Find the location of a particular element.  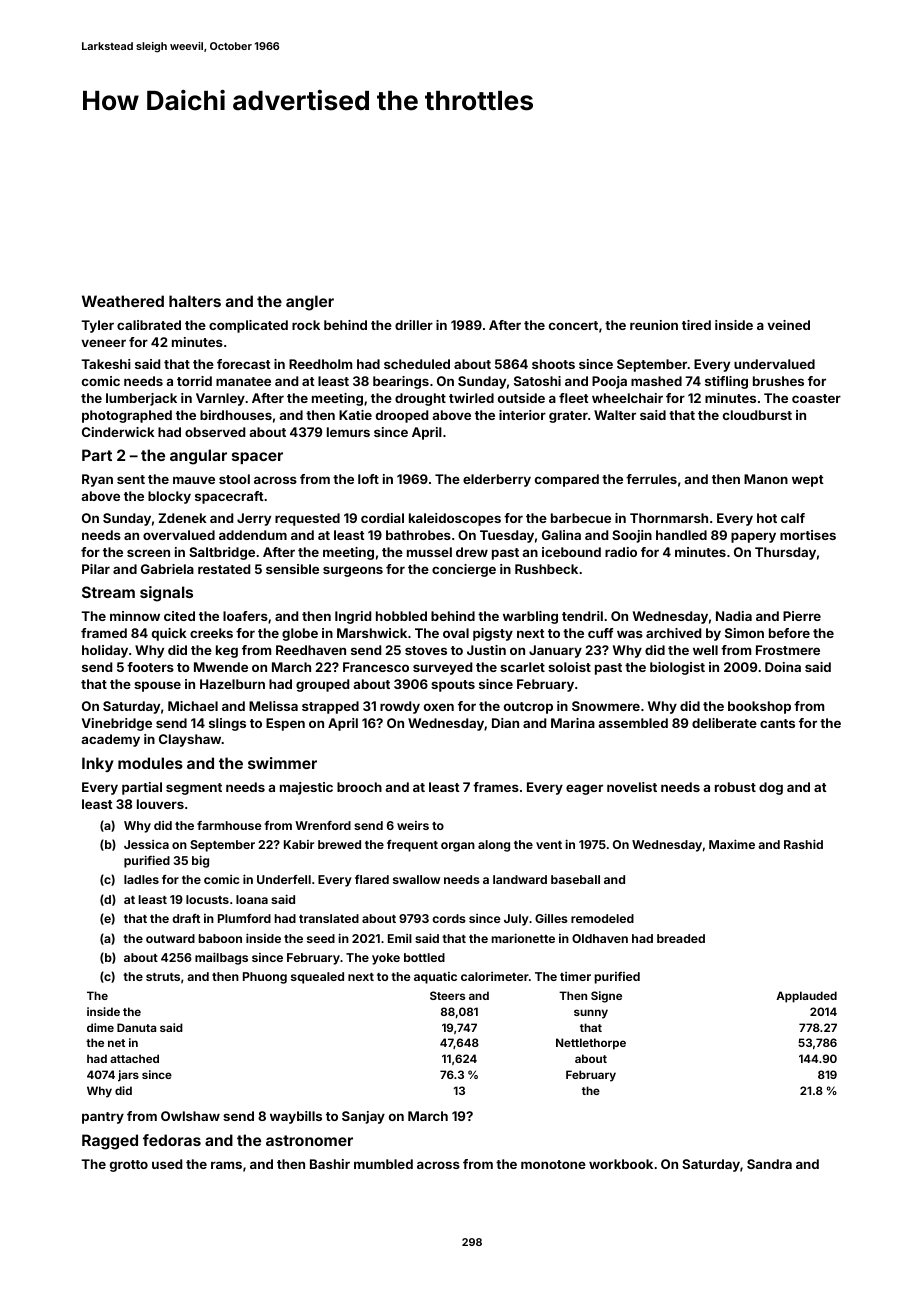

dime is located at coordinates (100, 1027).
